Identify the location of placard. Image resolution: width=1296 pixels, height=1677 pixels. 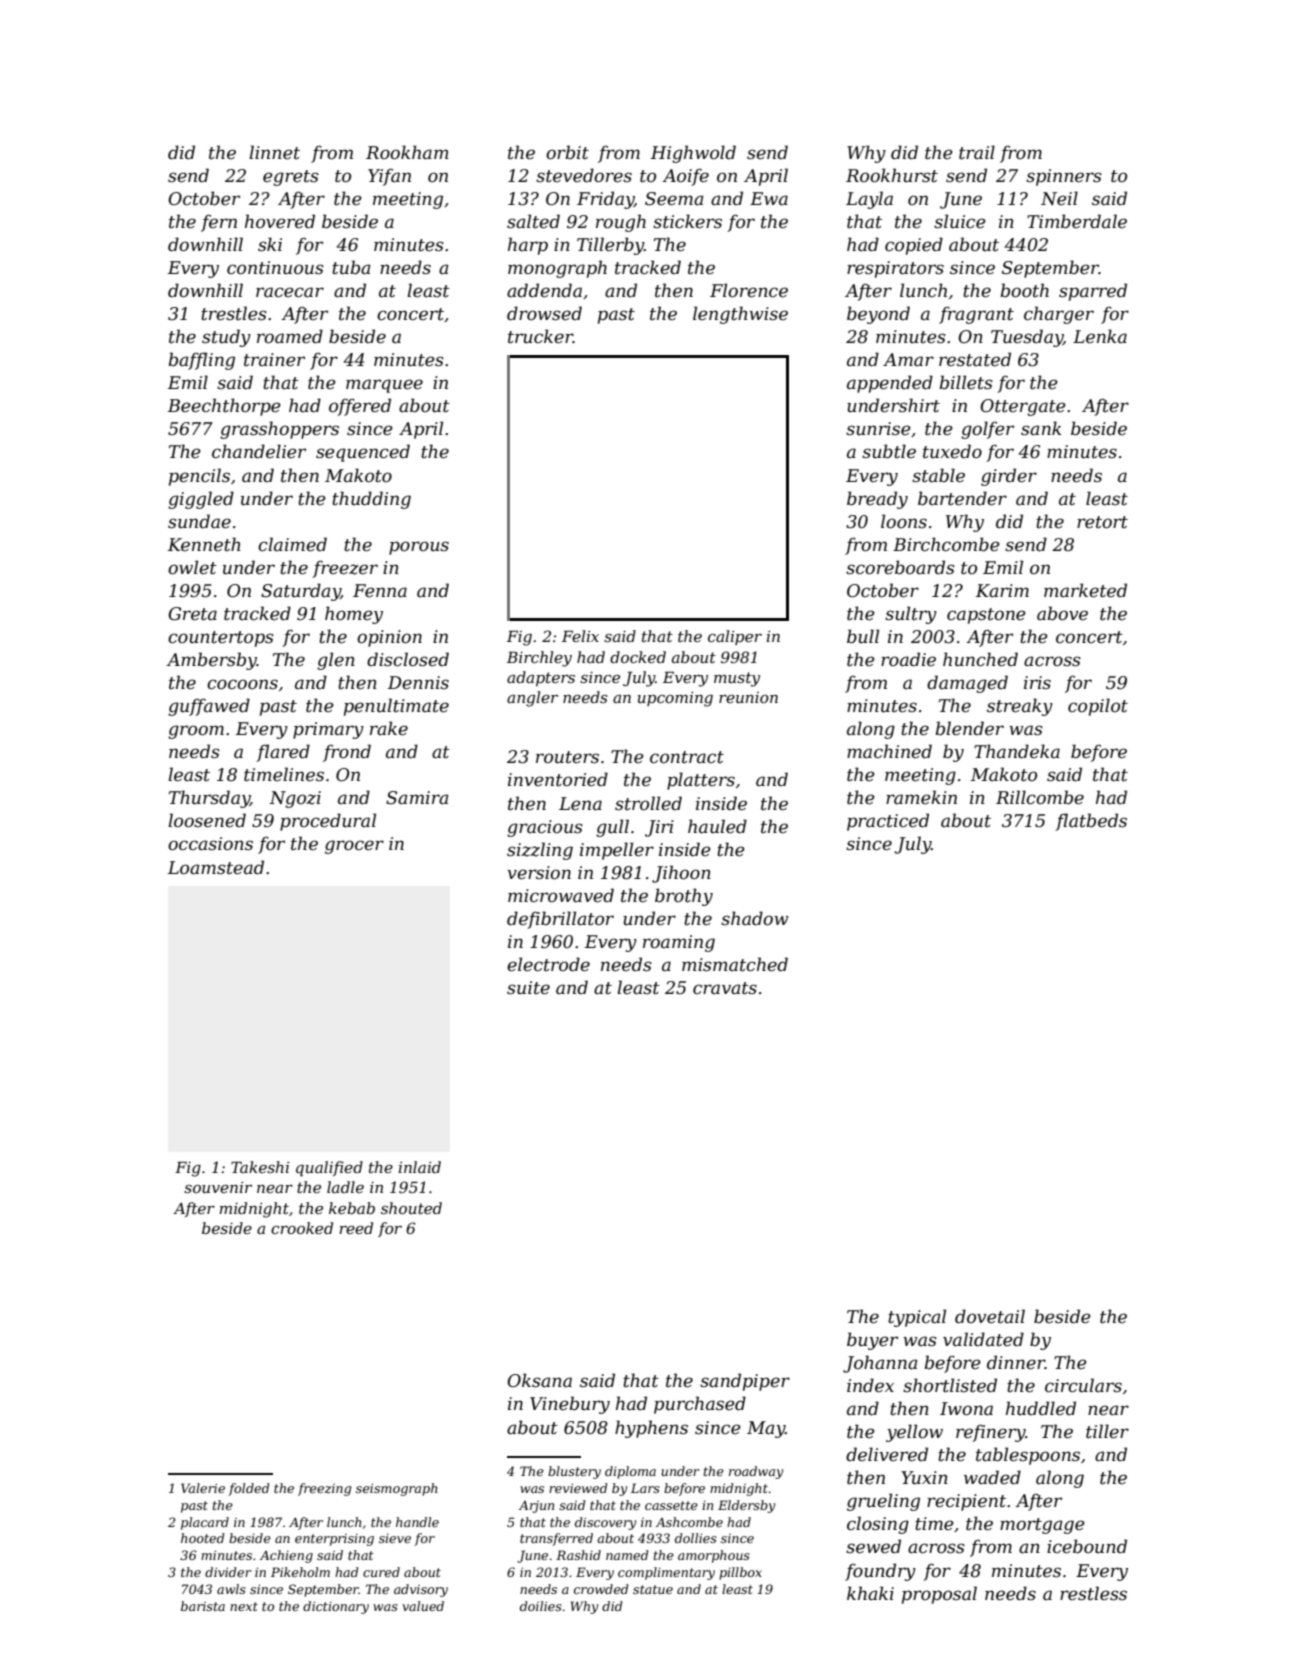
(205, 1523).
